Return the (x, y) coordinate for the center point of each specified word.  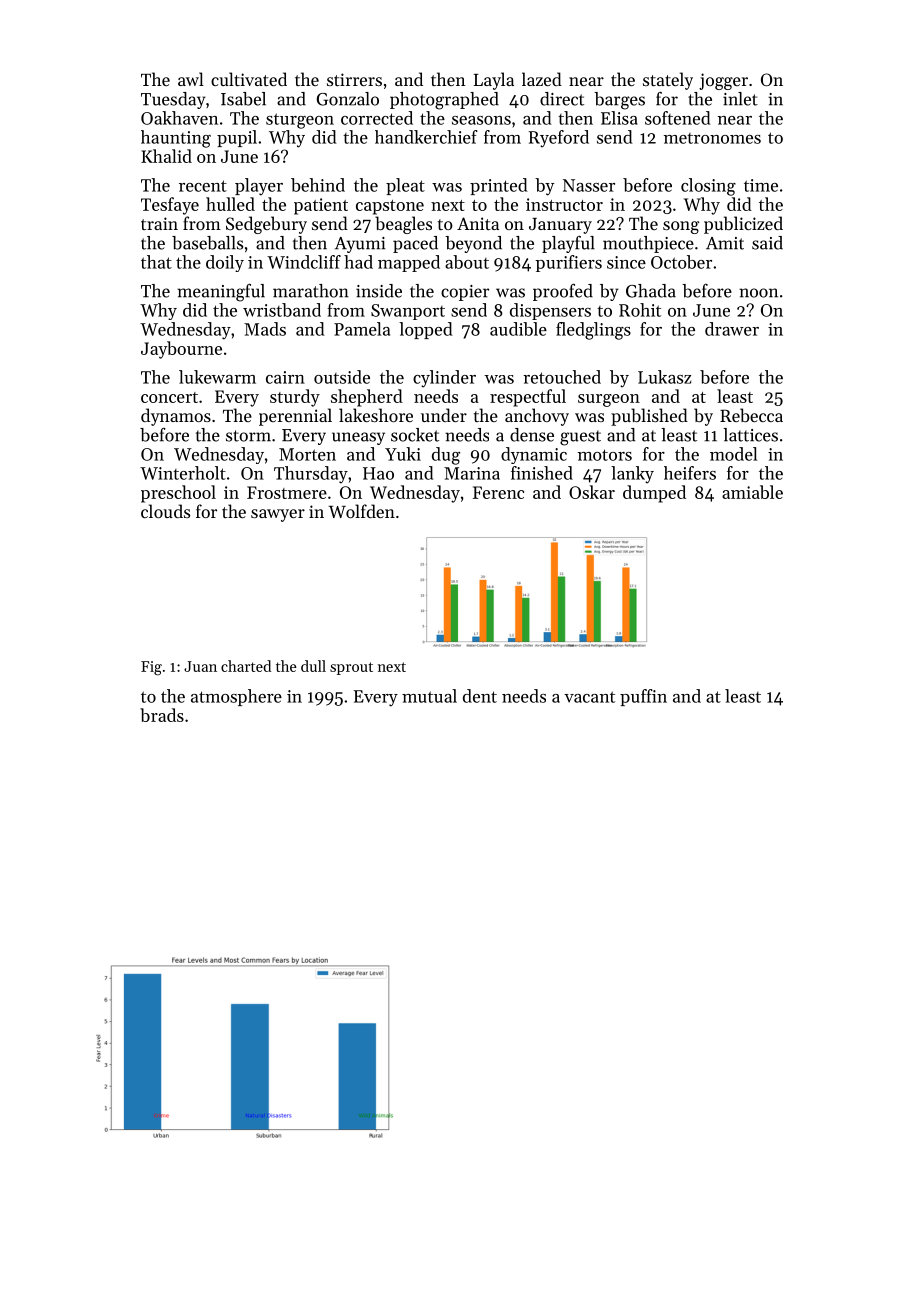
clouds (165, 511)
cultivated (249, 79)
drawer (732, 329)
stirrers (354, 79)
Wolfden (361, 511)
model (733, 454)
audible (518, 329)
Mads (265, 329)
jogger (723, 81)
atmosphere (236, 697)
